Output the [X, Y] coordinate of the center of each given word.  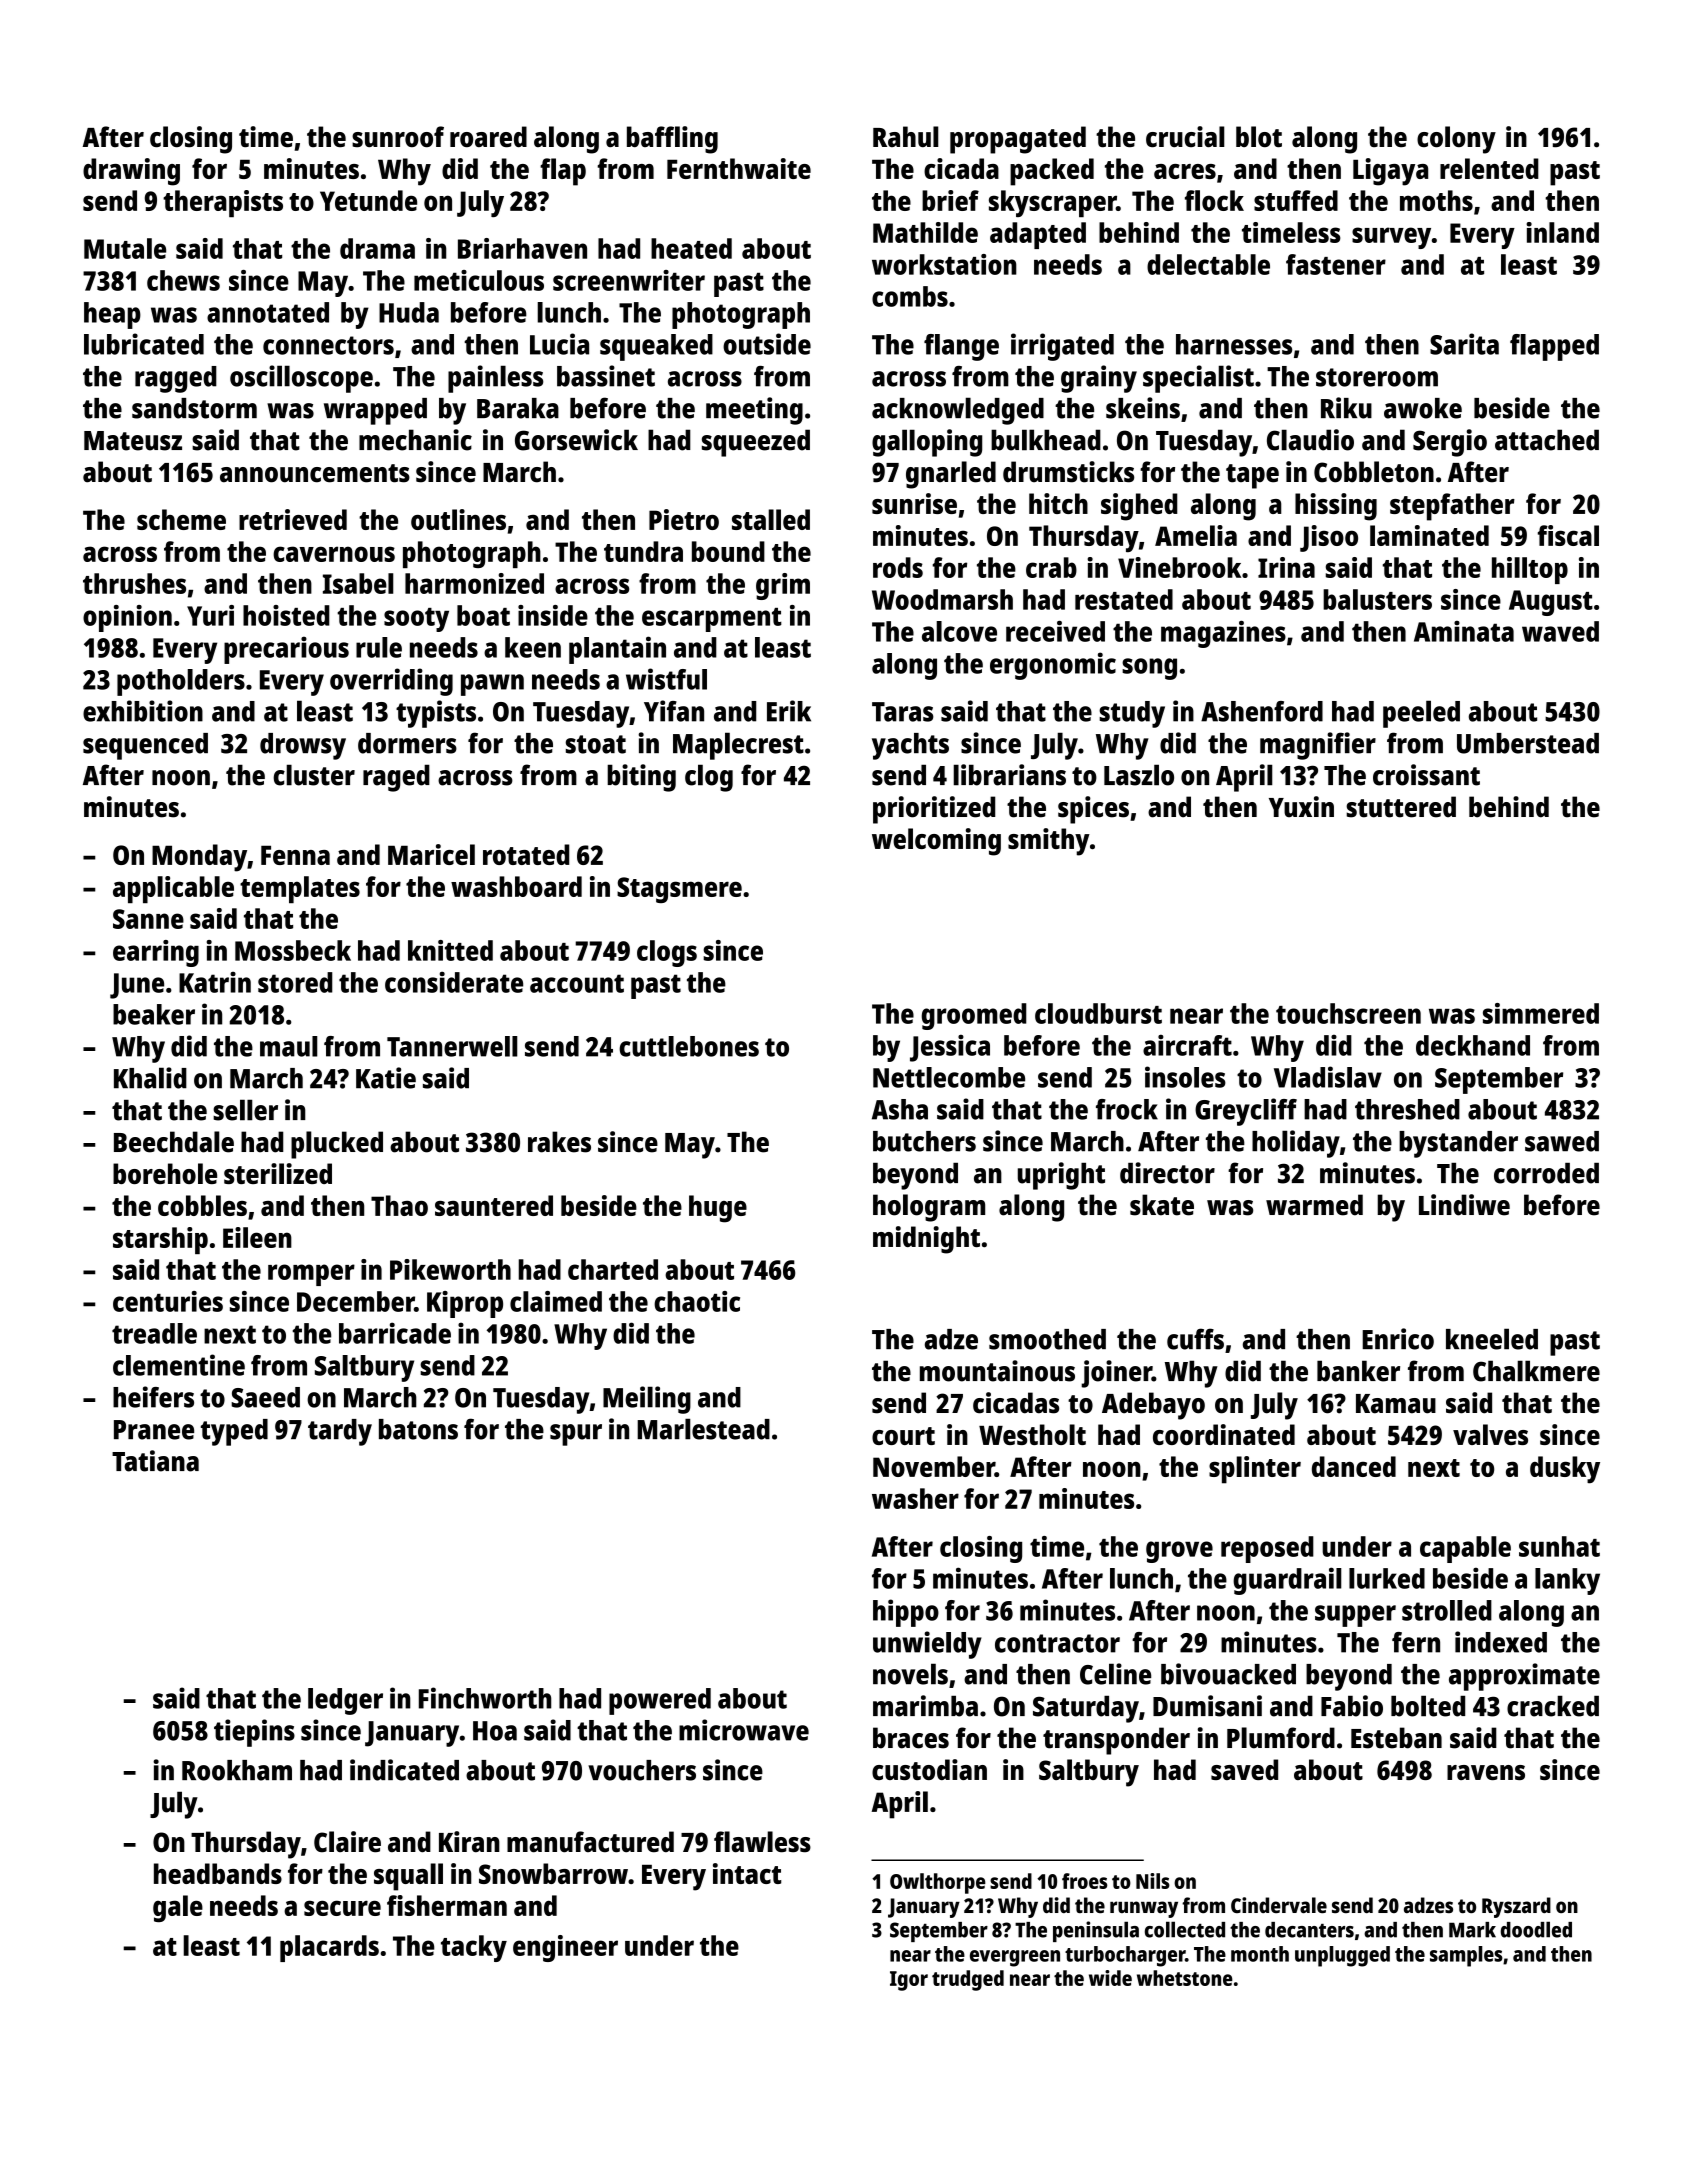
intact [747, 1873]
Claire [347, 1842]
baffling [672, 140]
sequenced [145, 746]
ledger [345, 1701]
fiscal [1568, 535]
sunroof [398, 137]
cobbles [202, 1205]
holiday [1296, 1144]
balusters [1377, 599]
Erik [789, 711]
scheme [181, 519]
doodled [1536, 1929]
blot [1259, 137]
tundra [643, 551]
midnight [926, 1240]
